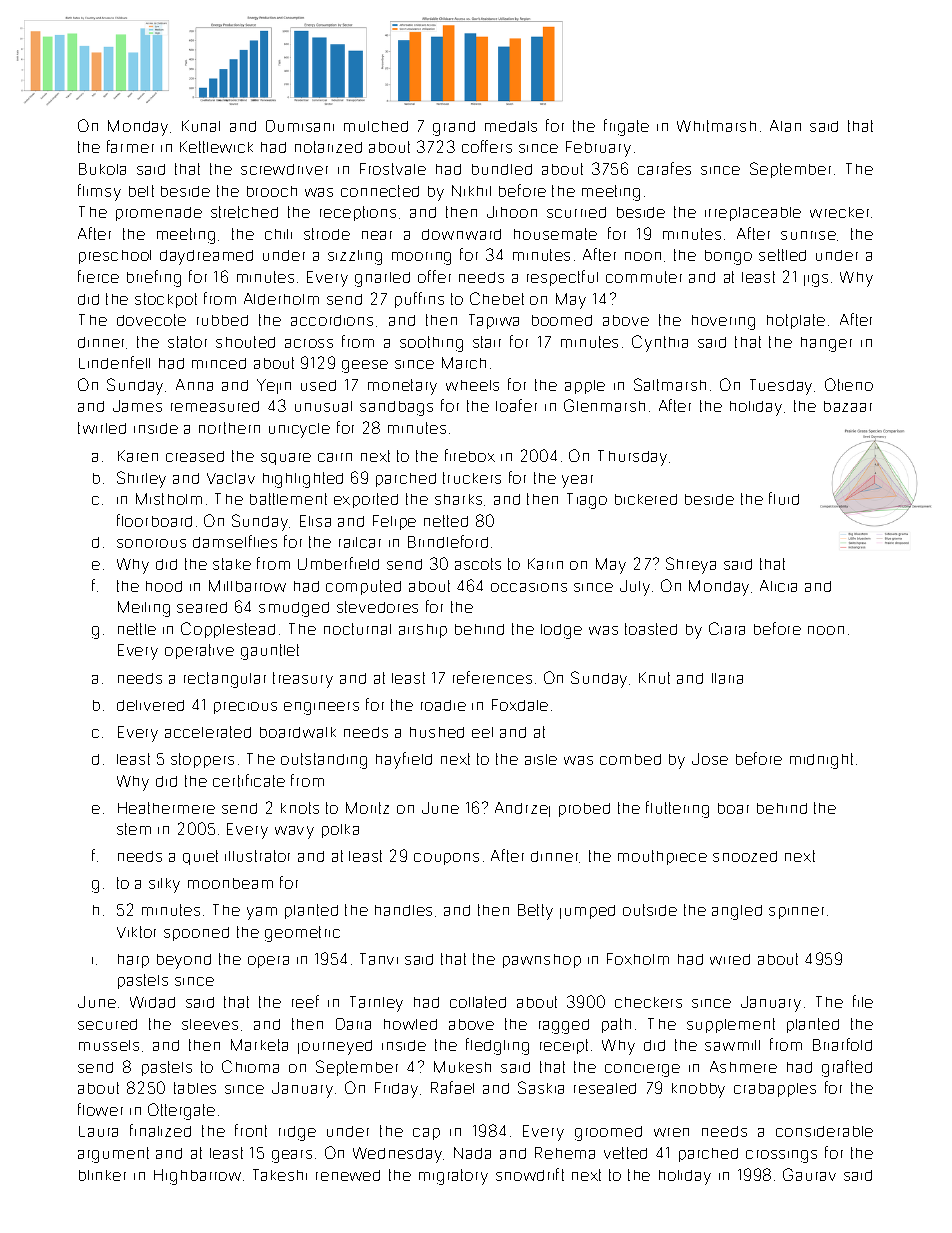 The height and width of the document is (1233, 952). I want to click on Kunal, so click(201, 126).
